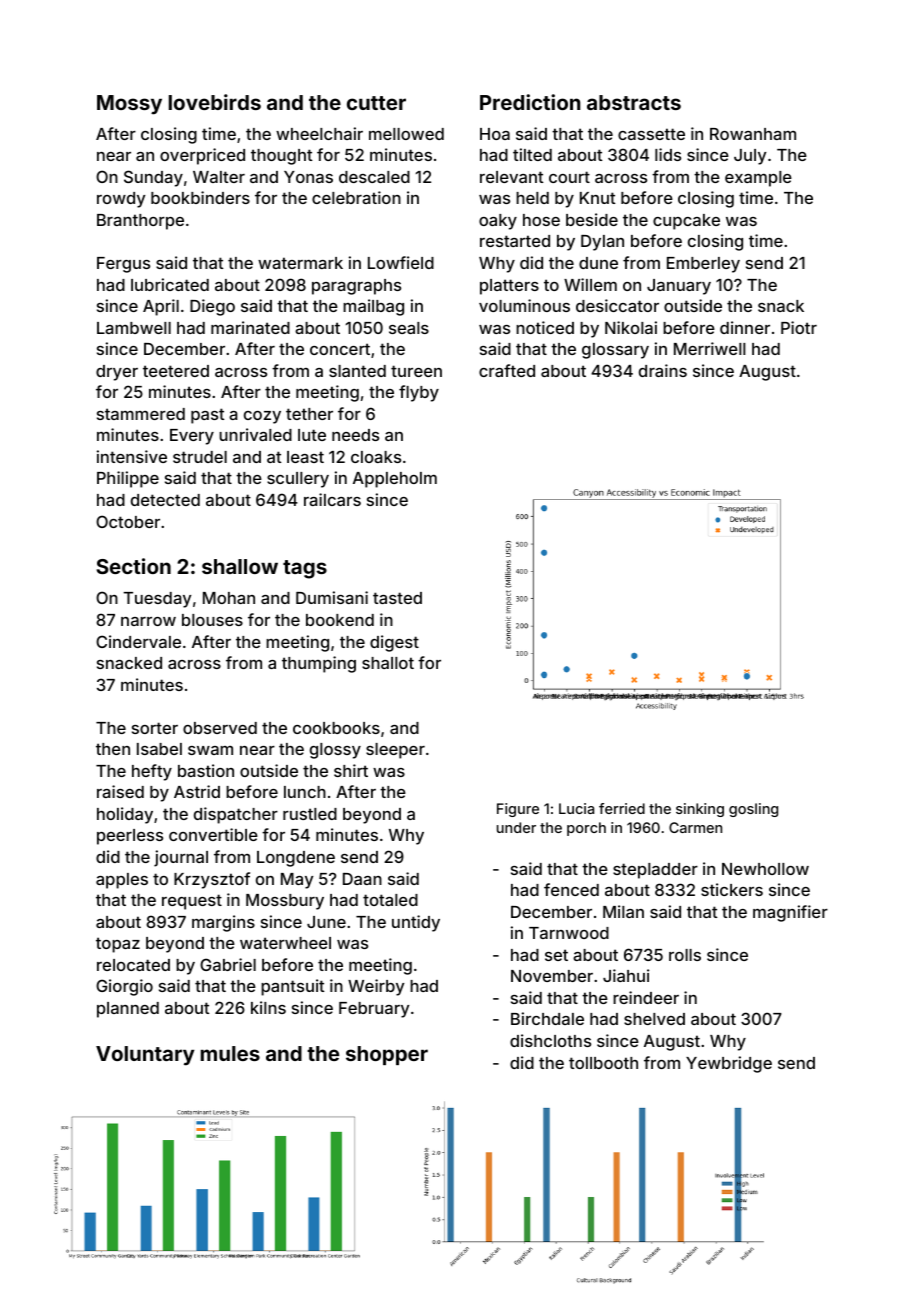 The image size is (924, 1308). I want to click on dinner, so click(745, 327).
